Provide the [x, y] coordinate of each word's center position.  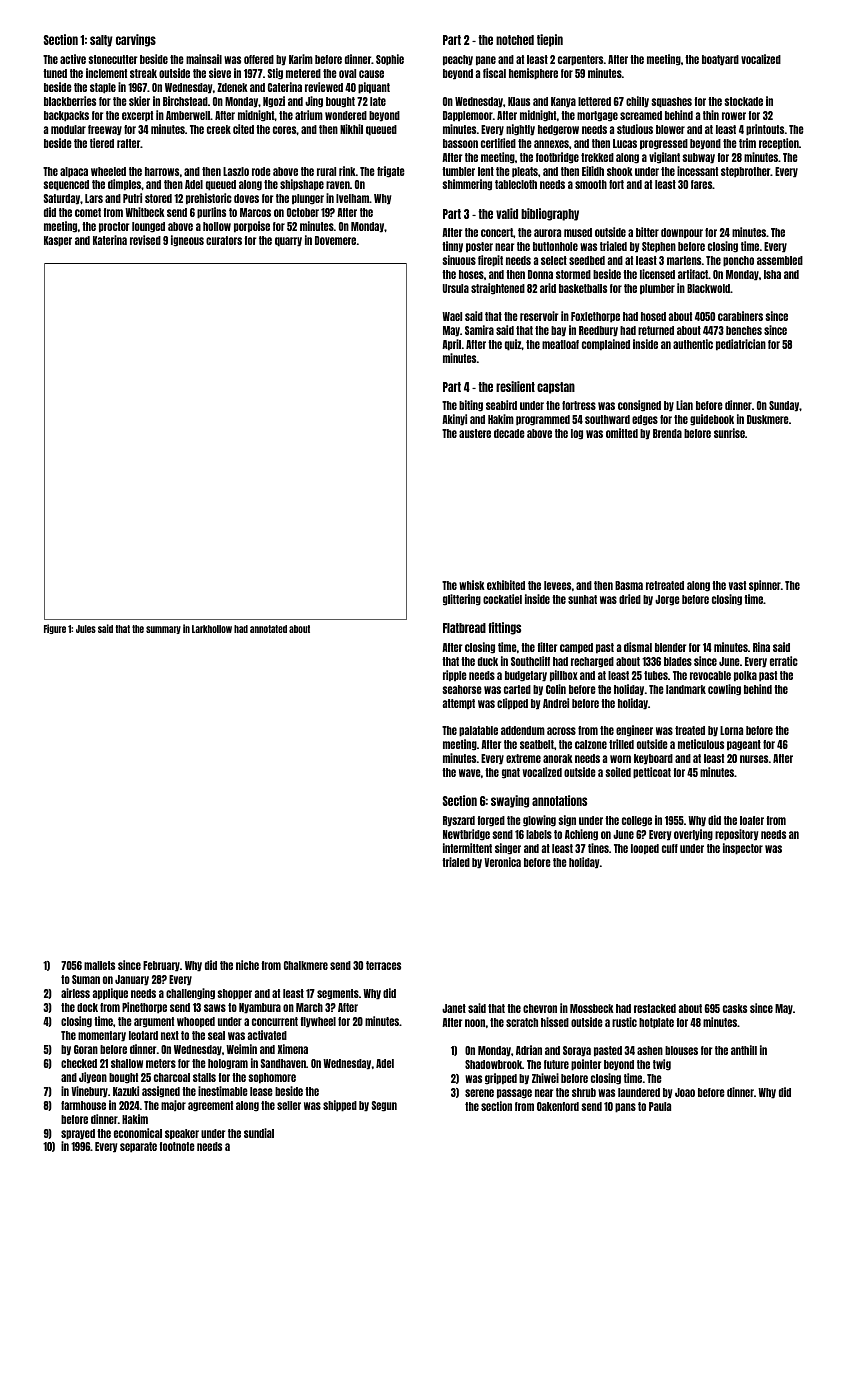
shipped [340, 1106]
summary [163, 630]
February [161, 966]
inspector [743, 849]
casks [735, 1008]
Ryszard [459, 821]
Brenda [667, 433]
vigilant [664, 158]
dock [87, 1007]
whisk [472, 585]
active [73, 59]
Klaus [519, 101]
